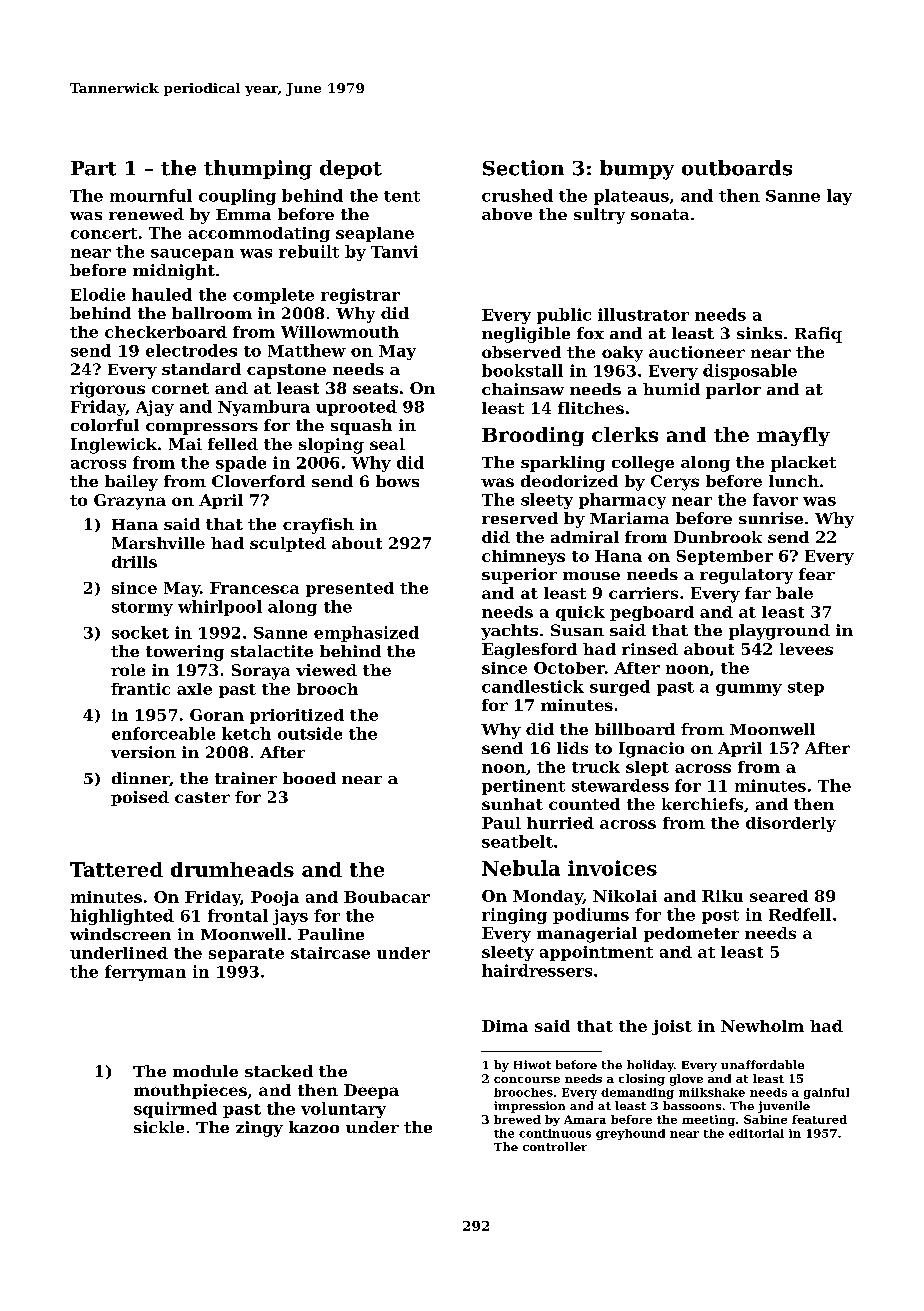  What do you see at coordinates (806, 689) in the image?
I see `step` at bounding box center [806, 689].
